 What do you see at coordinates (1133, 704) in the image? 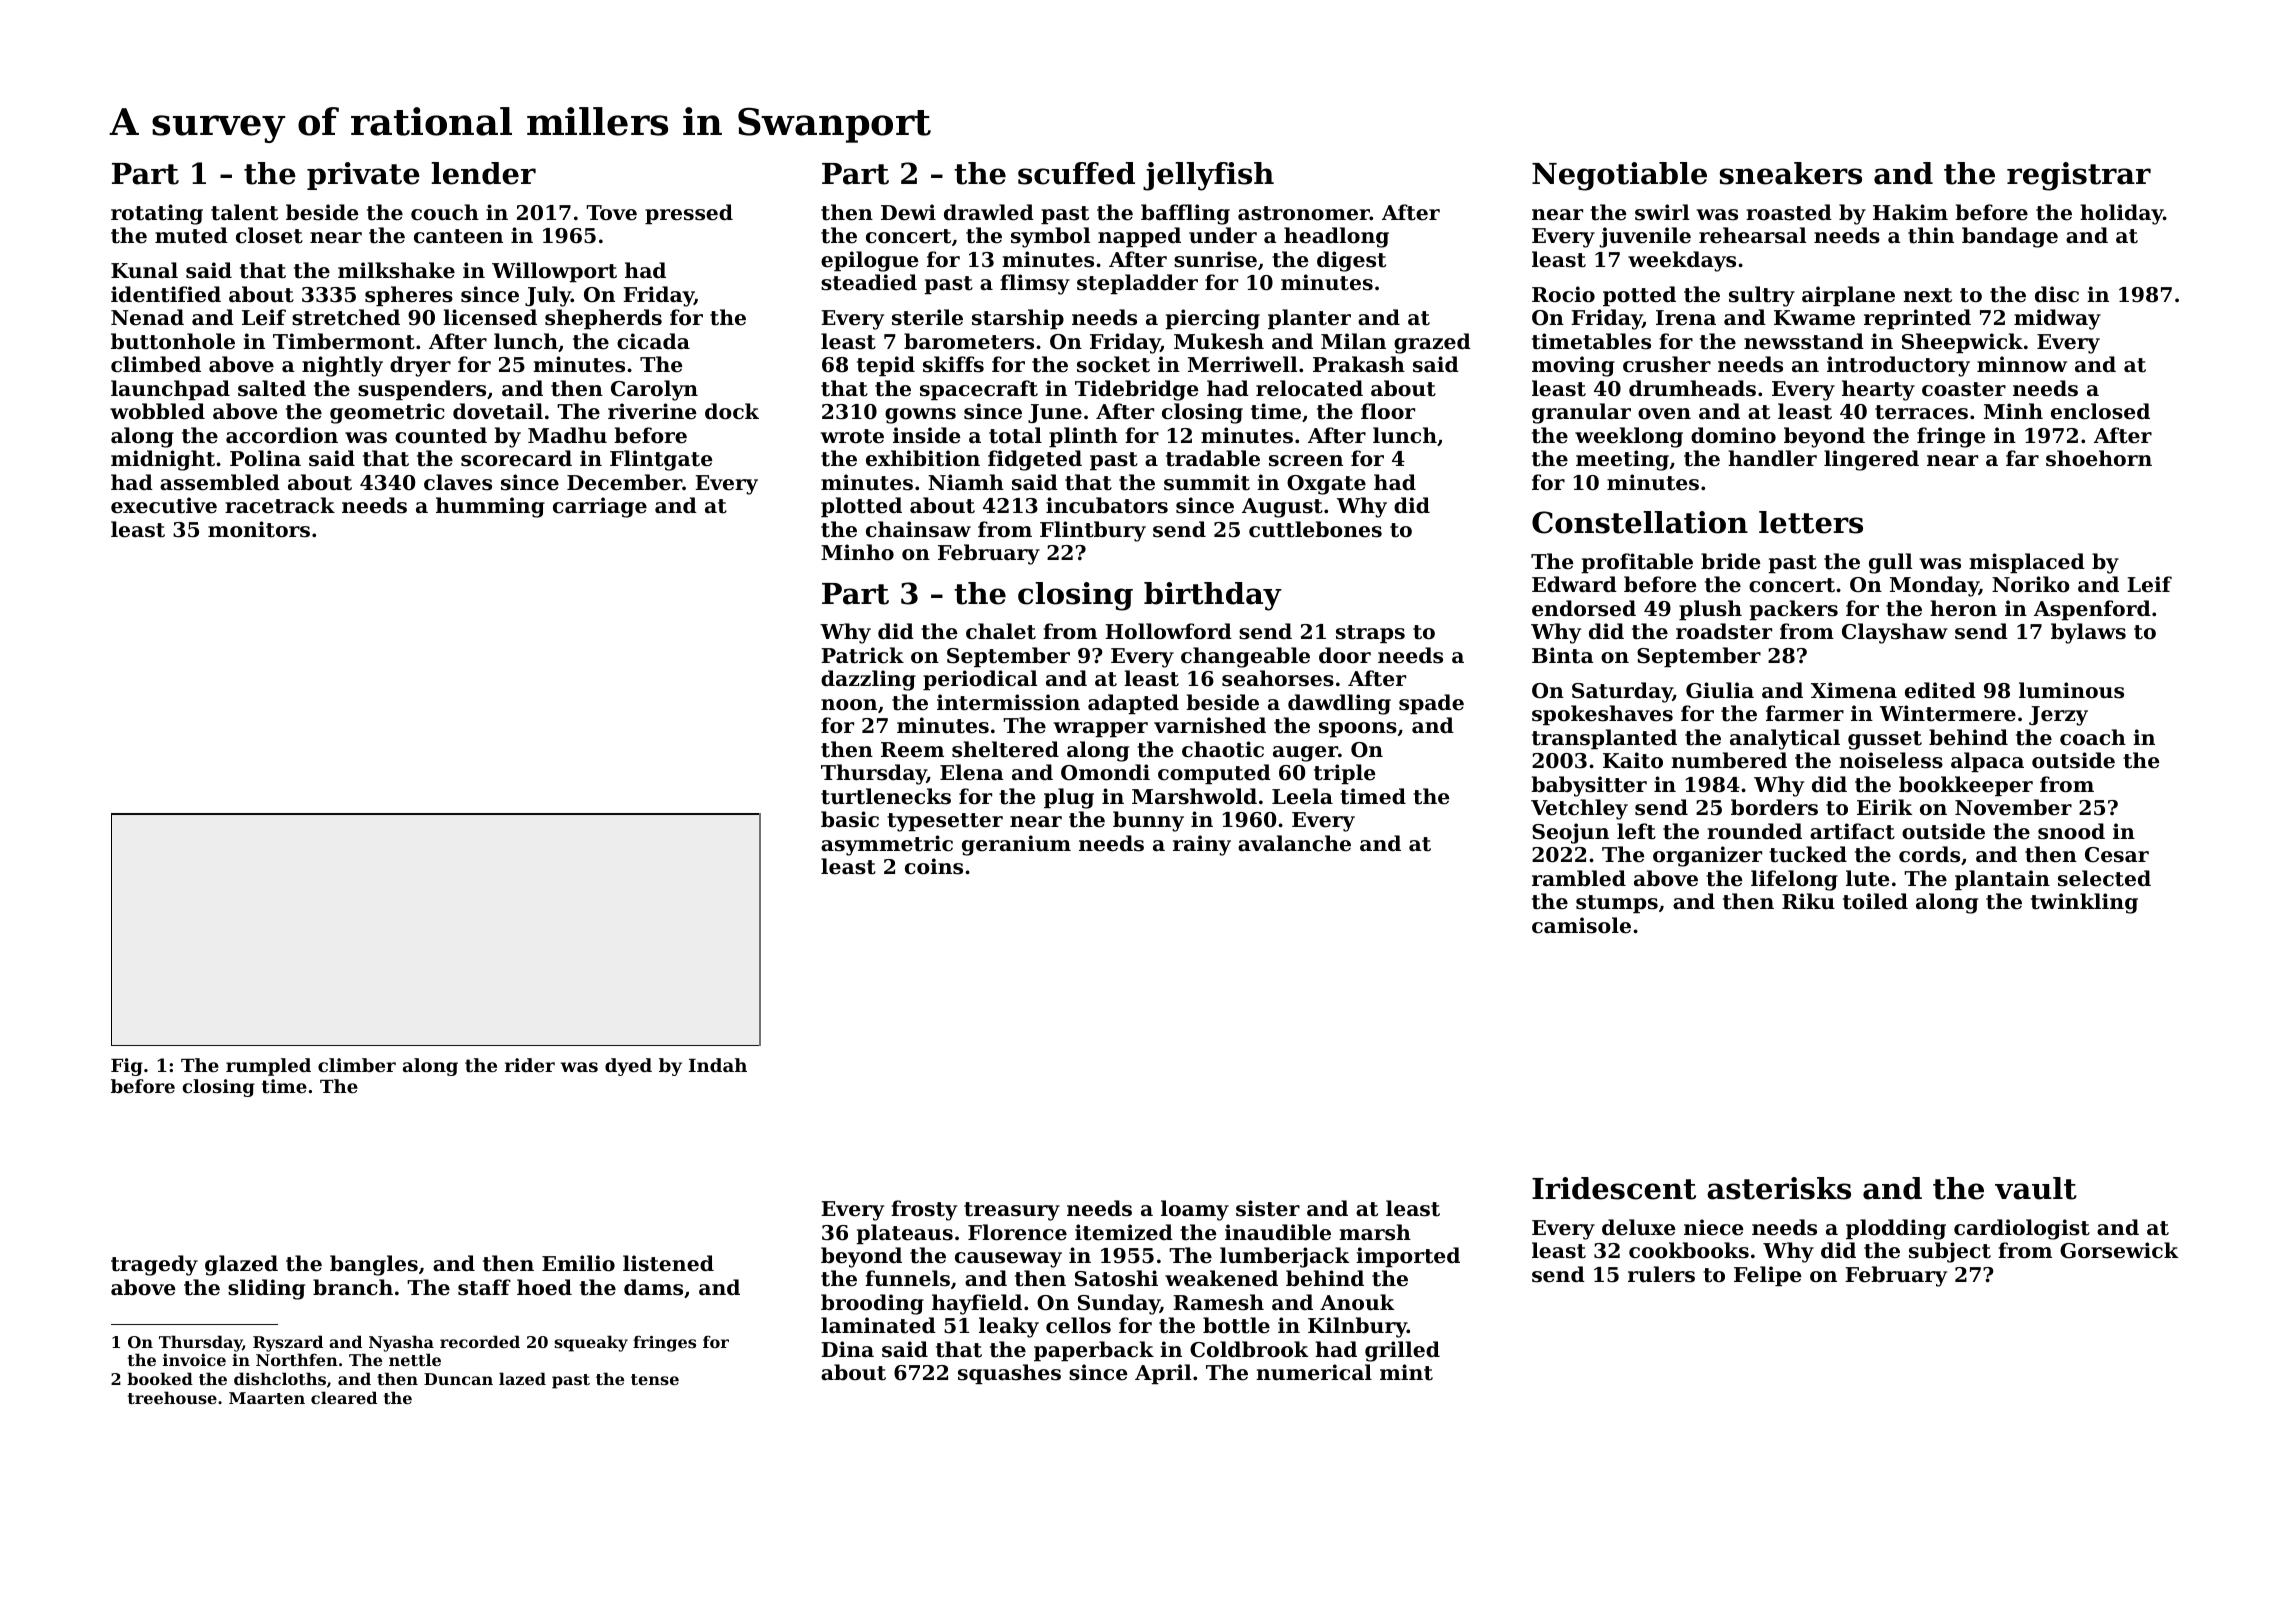
I see `adapted` at bounding box center [1133, 704].
